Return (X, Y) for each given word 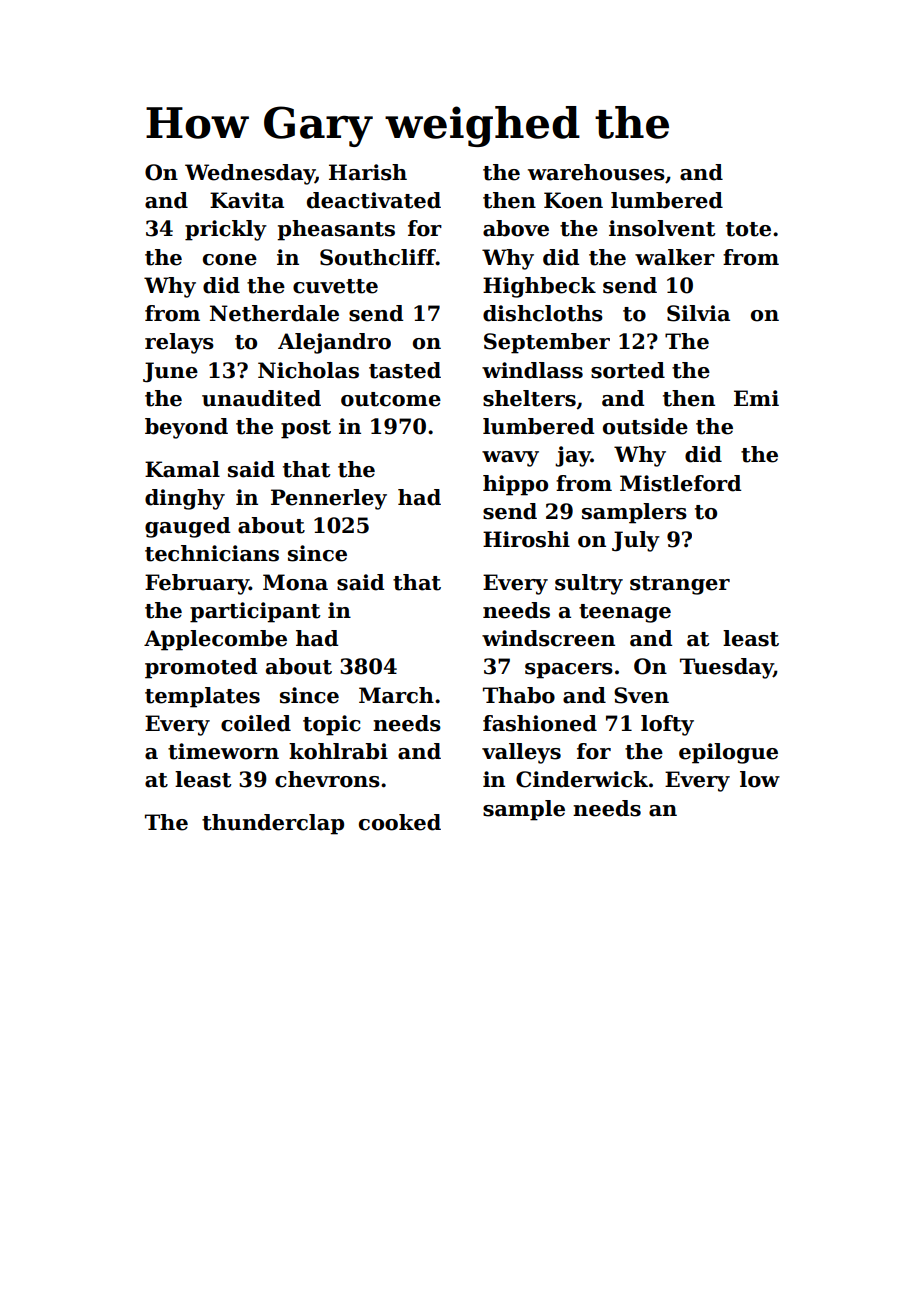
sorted (628, 370)
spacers (569, 671)
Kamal (182, 469)
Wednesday (250, 174)
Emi (756, 398)
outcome (391, 399)
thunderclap (273, 824)
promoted (201, 668)
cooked (400, 822)
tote (748, 229)
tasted (405, 370)
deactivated (374, 200)
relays (179, 343)
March (396, 695)
